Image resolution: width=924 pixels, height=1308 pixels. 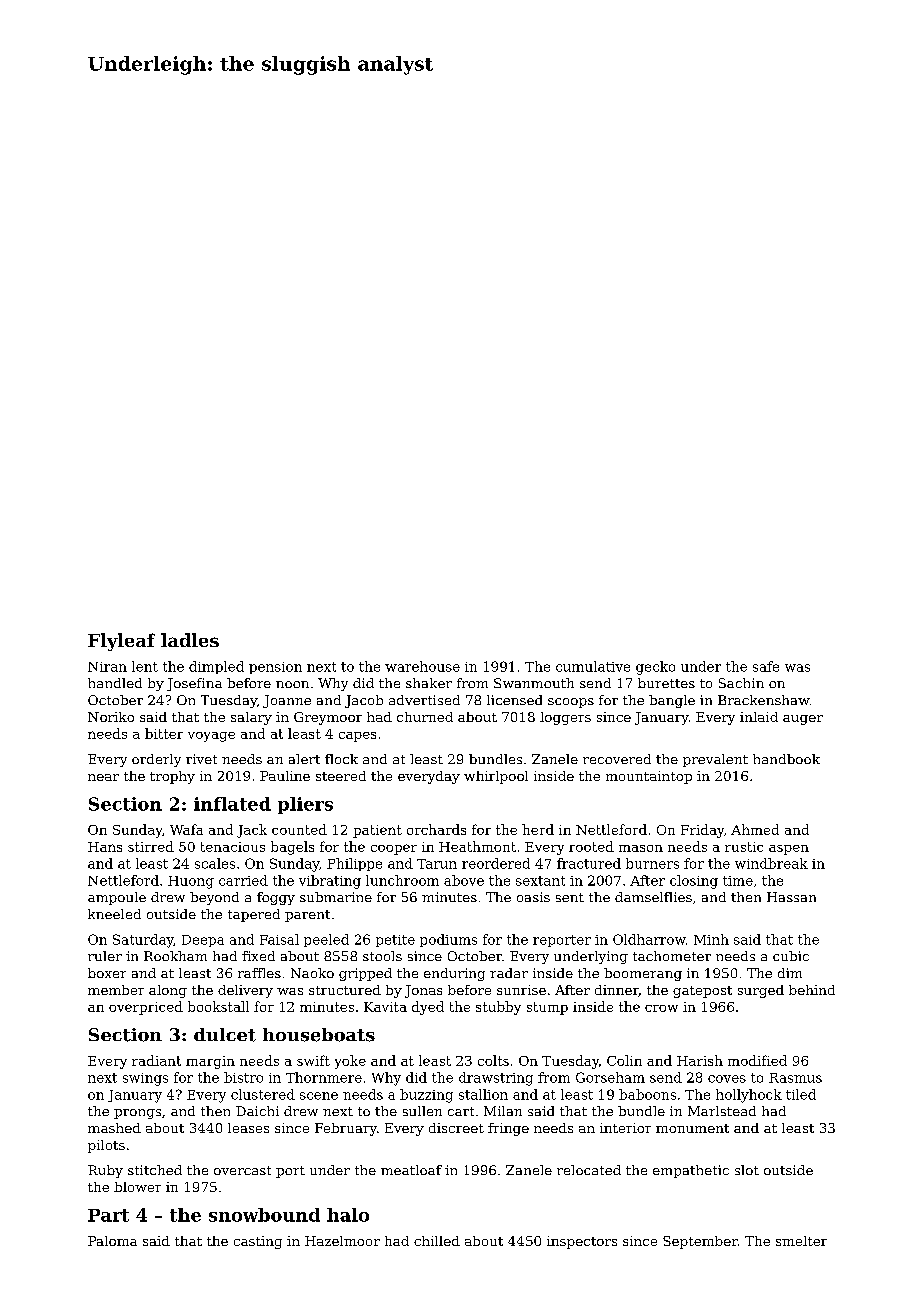 What do you see at coordinates (145, 1079) in the screenshot?
I see `swings` at bounding box center [145, 1079].
